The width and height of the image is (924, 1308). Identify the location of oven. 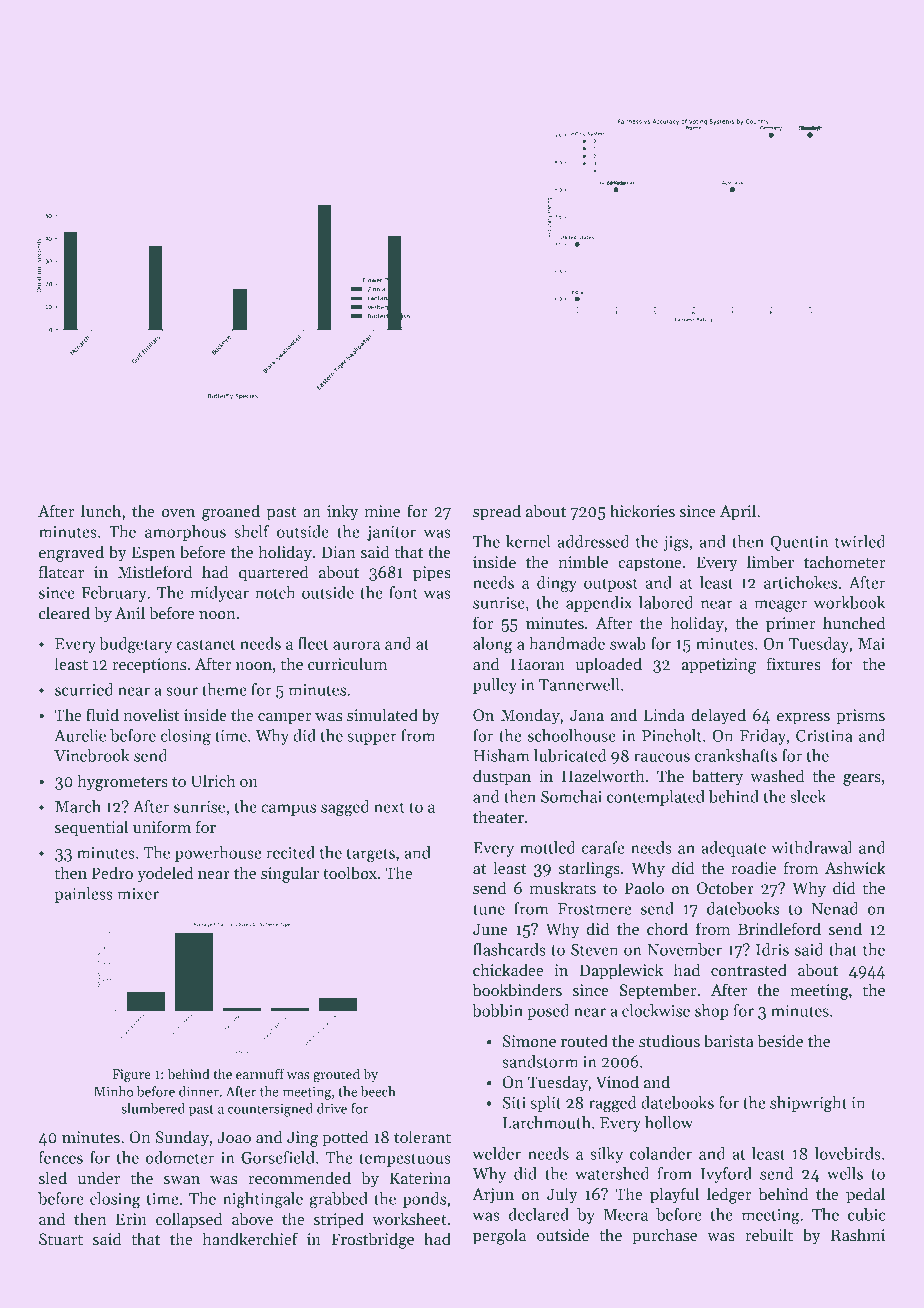
(178, 513).
